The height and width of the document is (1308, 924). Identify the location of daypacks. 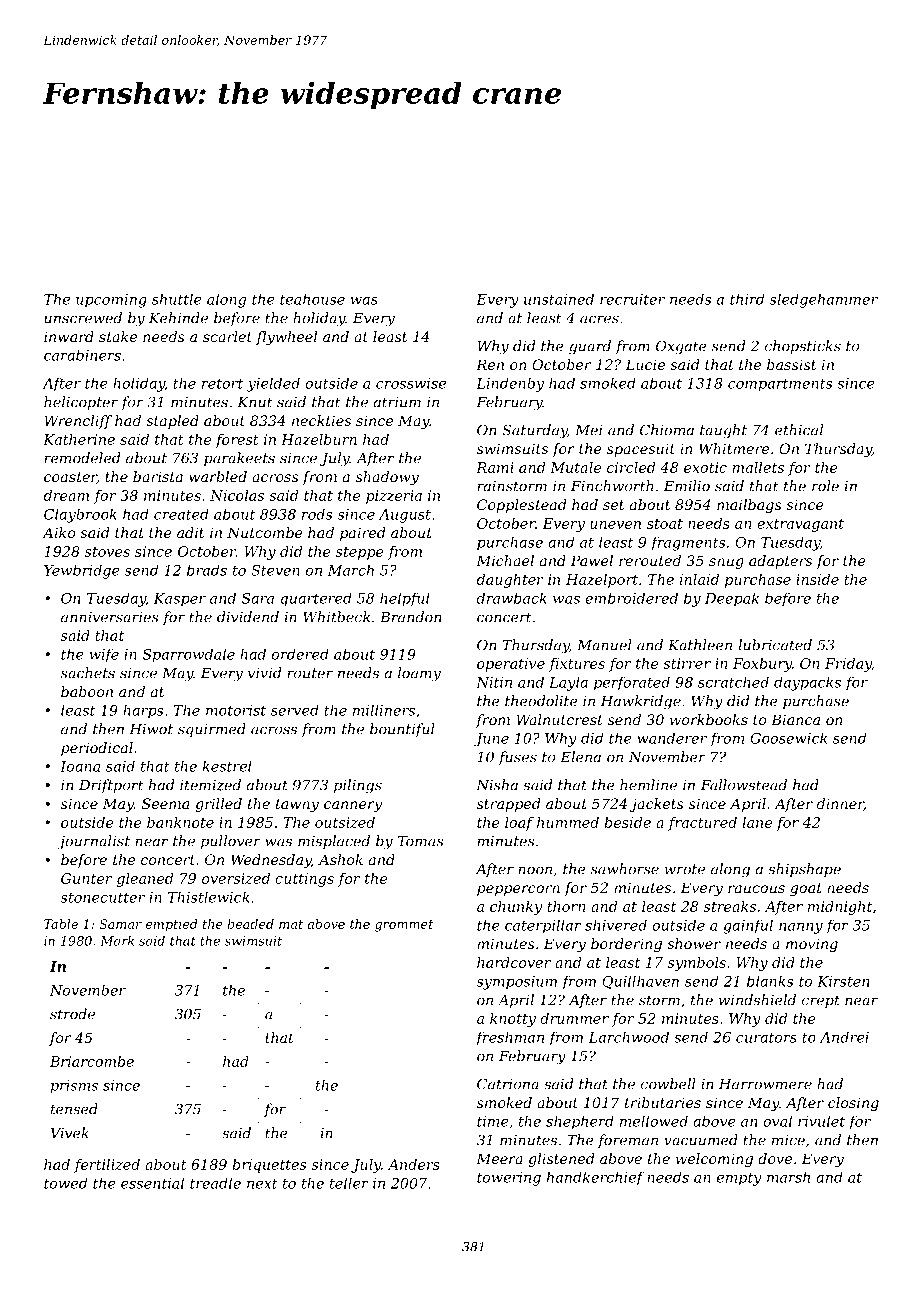
(807, 684).
